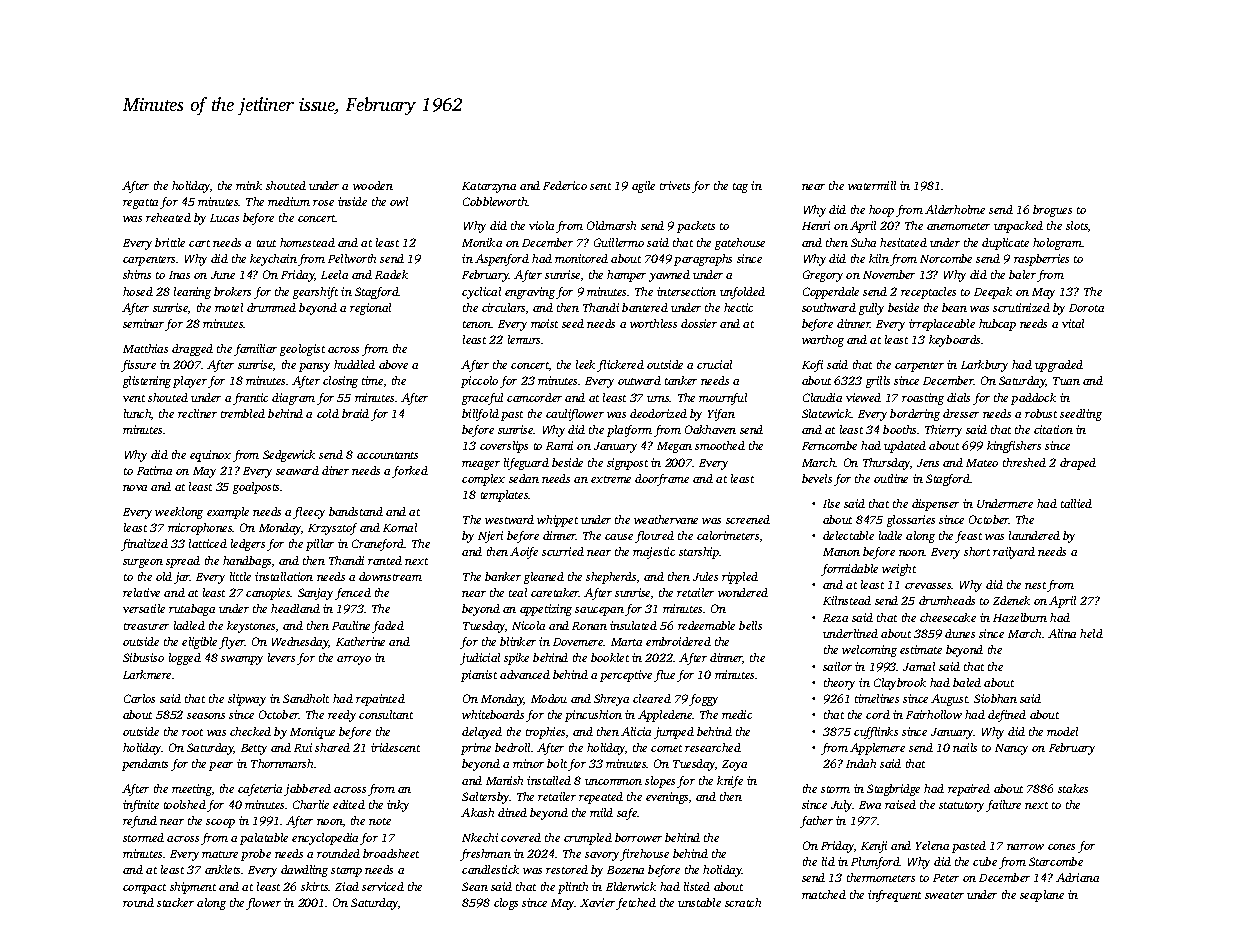 The width and height of the page is (1233, 952). I want to click on held, so click(1091, 633).
